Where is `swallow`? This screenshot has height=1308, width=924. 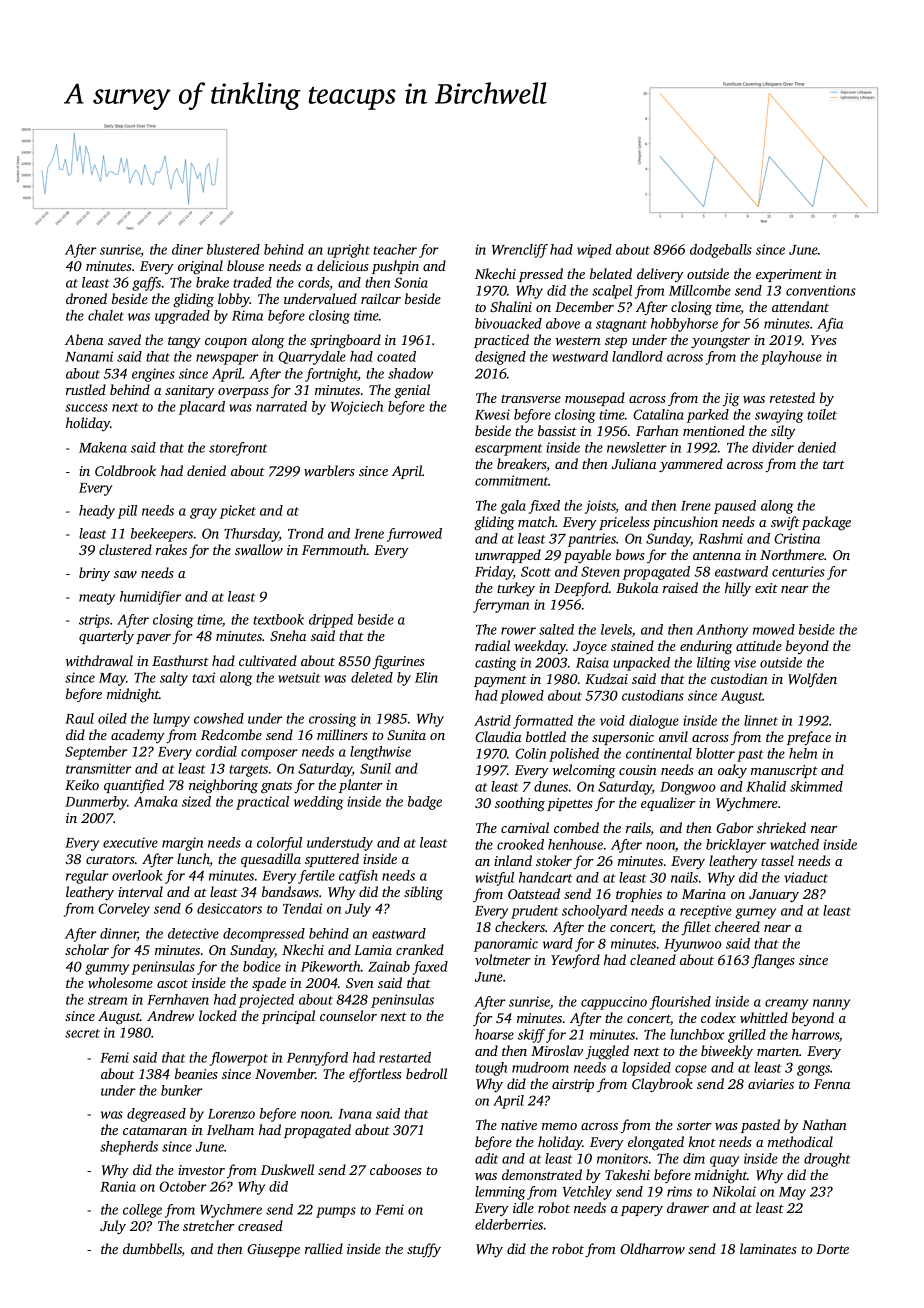
swallow is located at coordinates (259, 549).
